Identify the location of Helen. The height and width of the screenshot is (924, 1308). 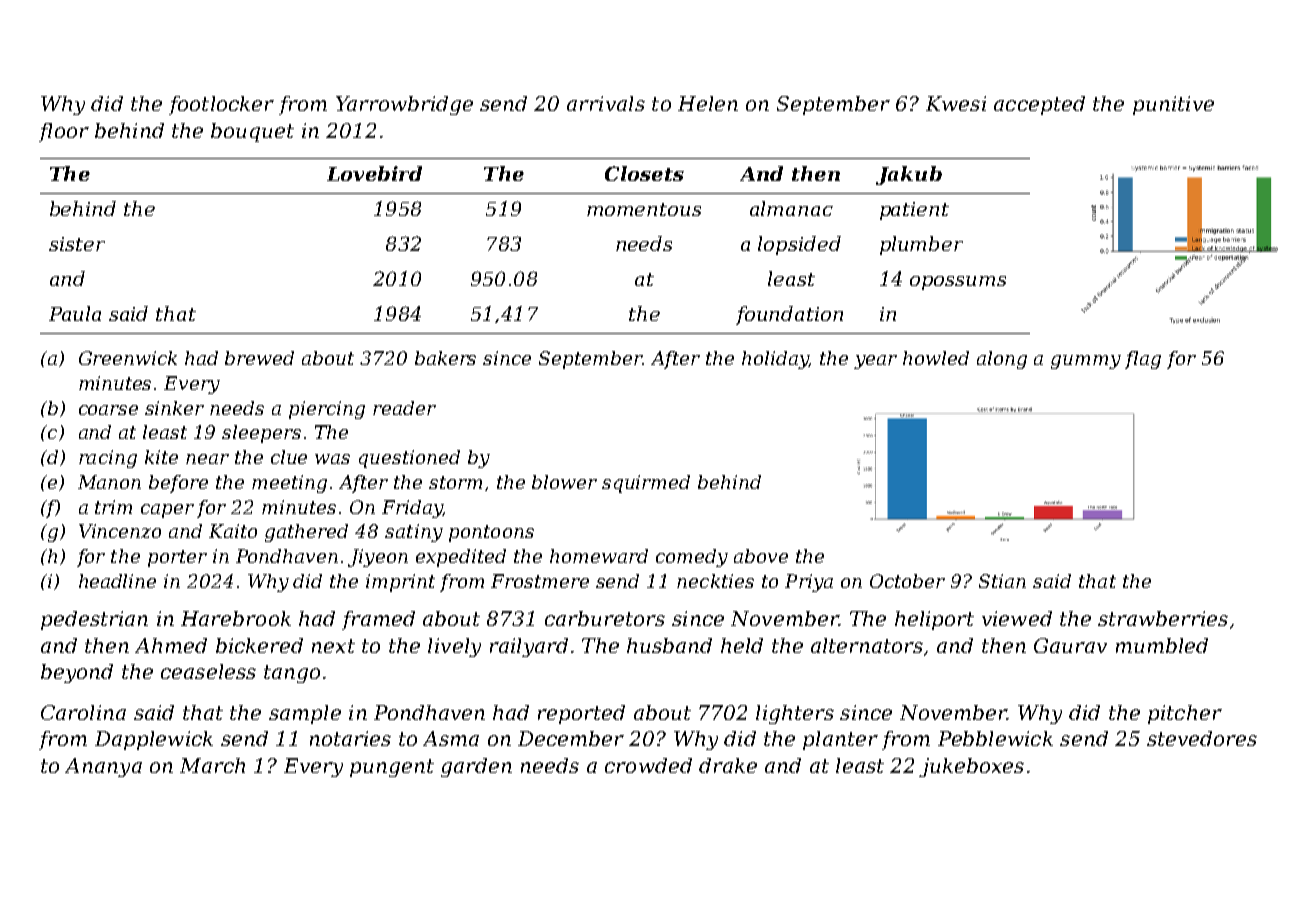
(708, 103).
